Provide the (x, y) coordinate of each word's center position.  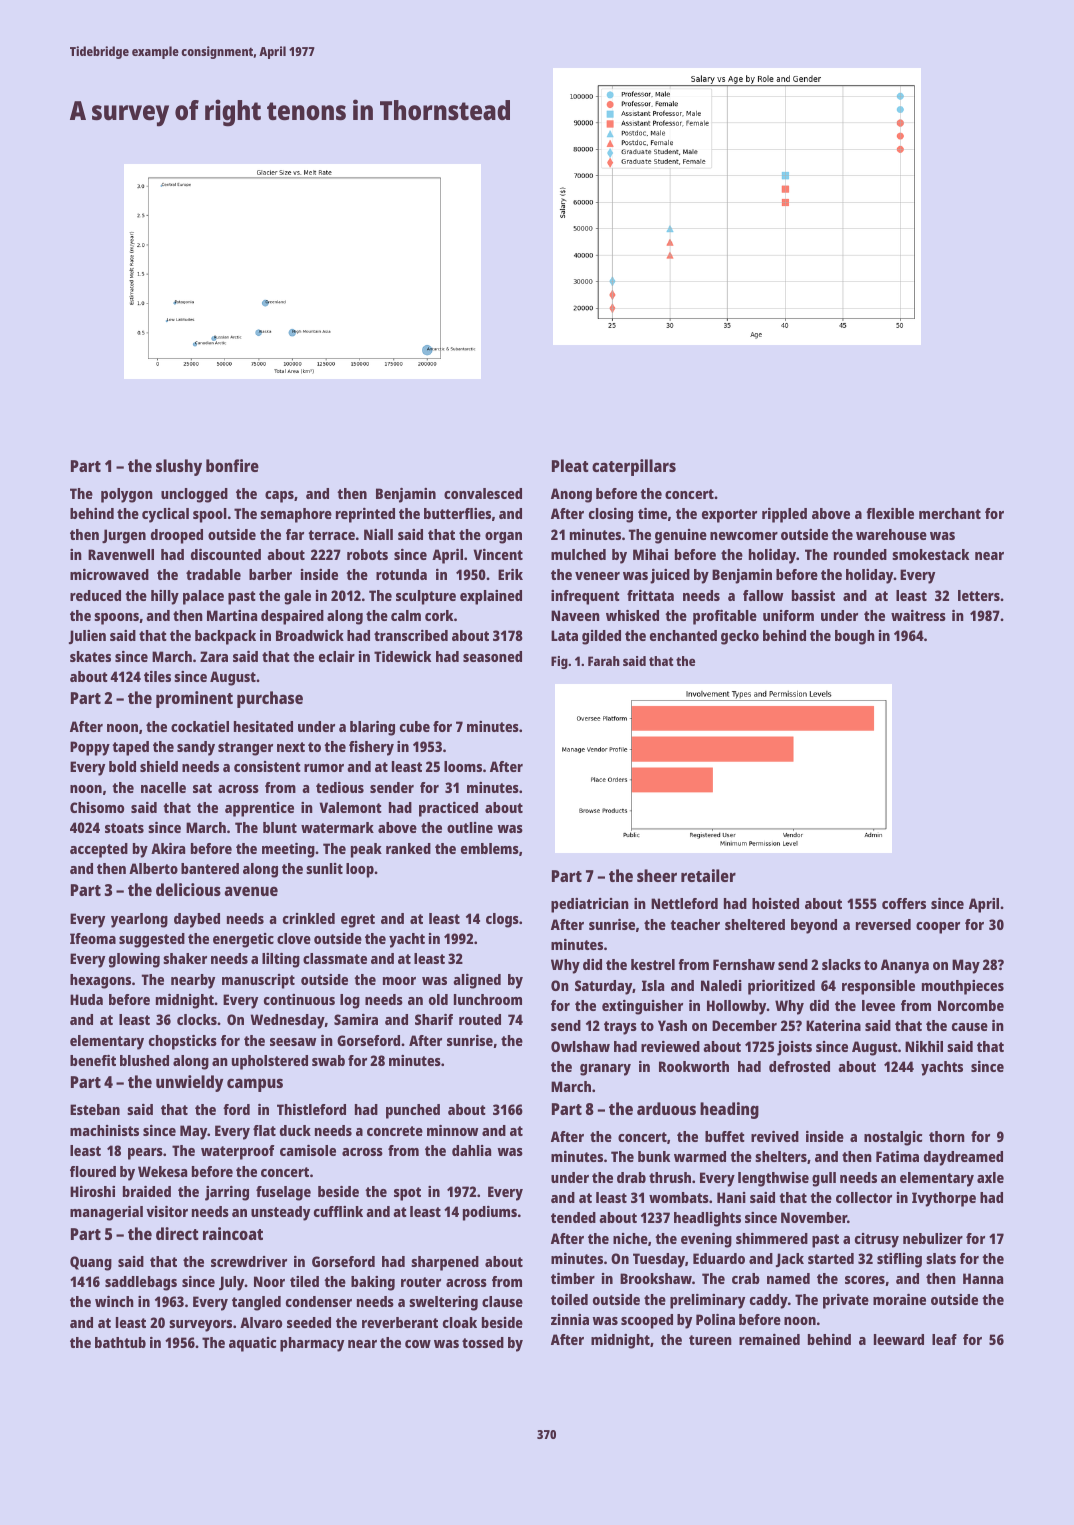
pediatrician (590, 905)
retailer (708, 875)
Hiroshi (92, 1191)
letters (979, 595)
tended (573, 1217)
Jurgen (124, 536)
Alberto (153, 868)
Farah (604, 661)
